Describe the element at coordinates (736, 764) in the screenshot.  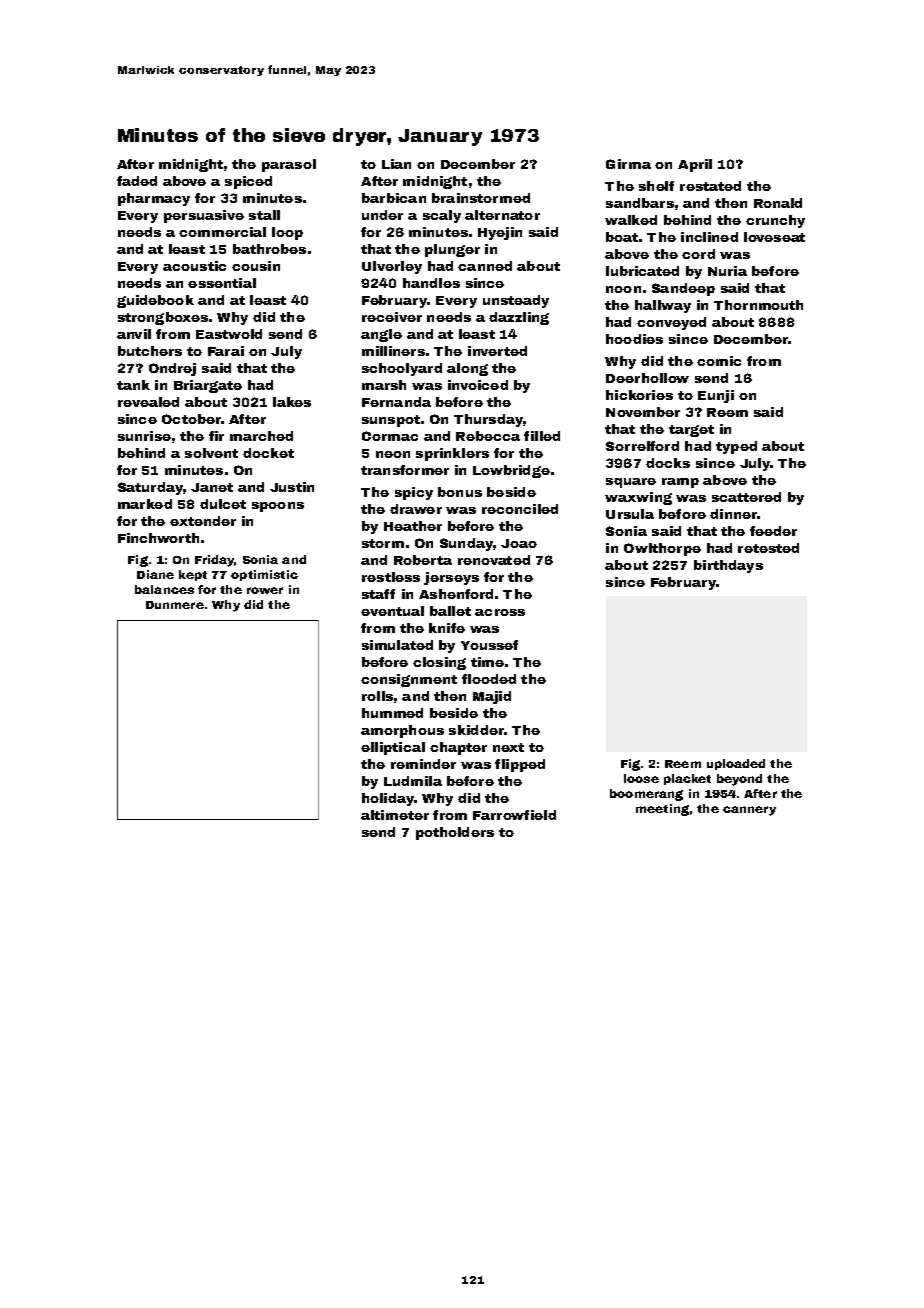
I see `uploaded` at that location.
